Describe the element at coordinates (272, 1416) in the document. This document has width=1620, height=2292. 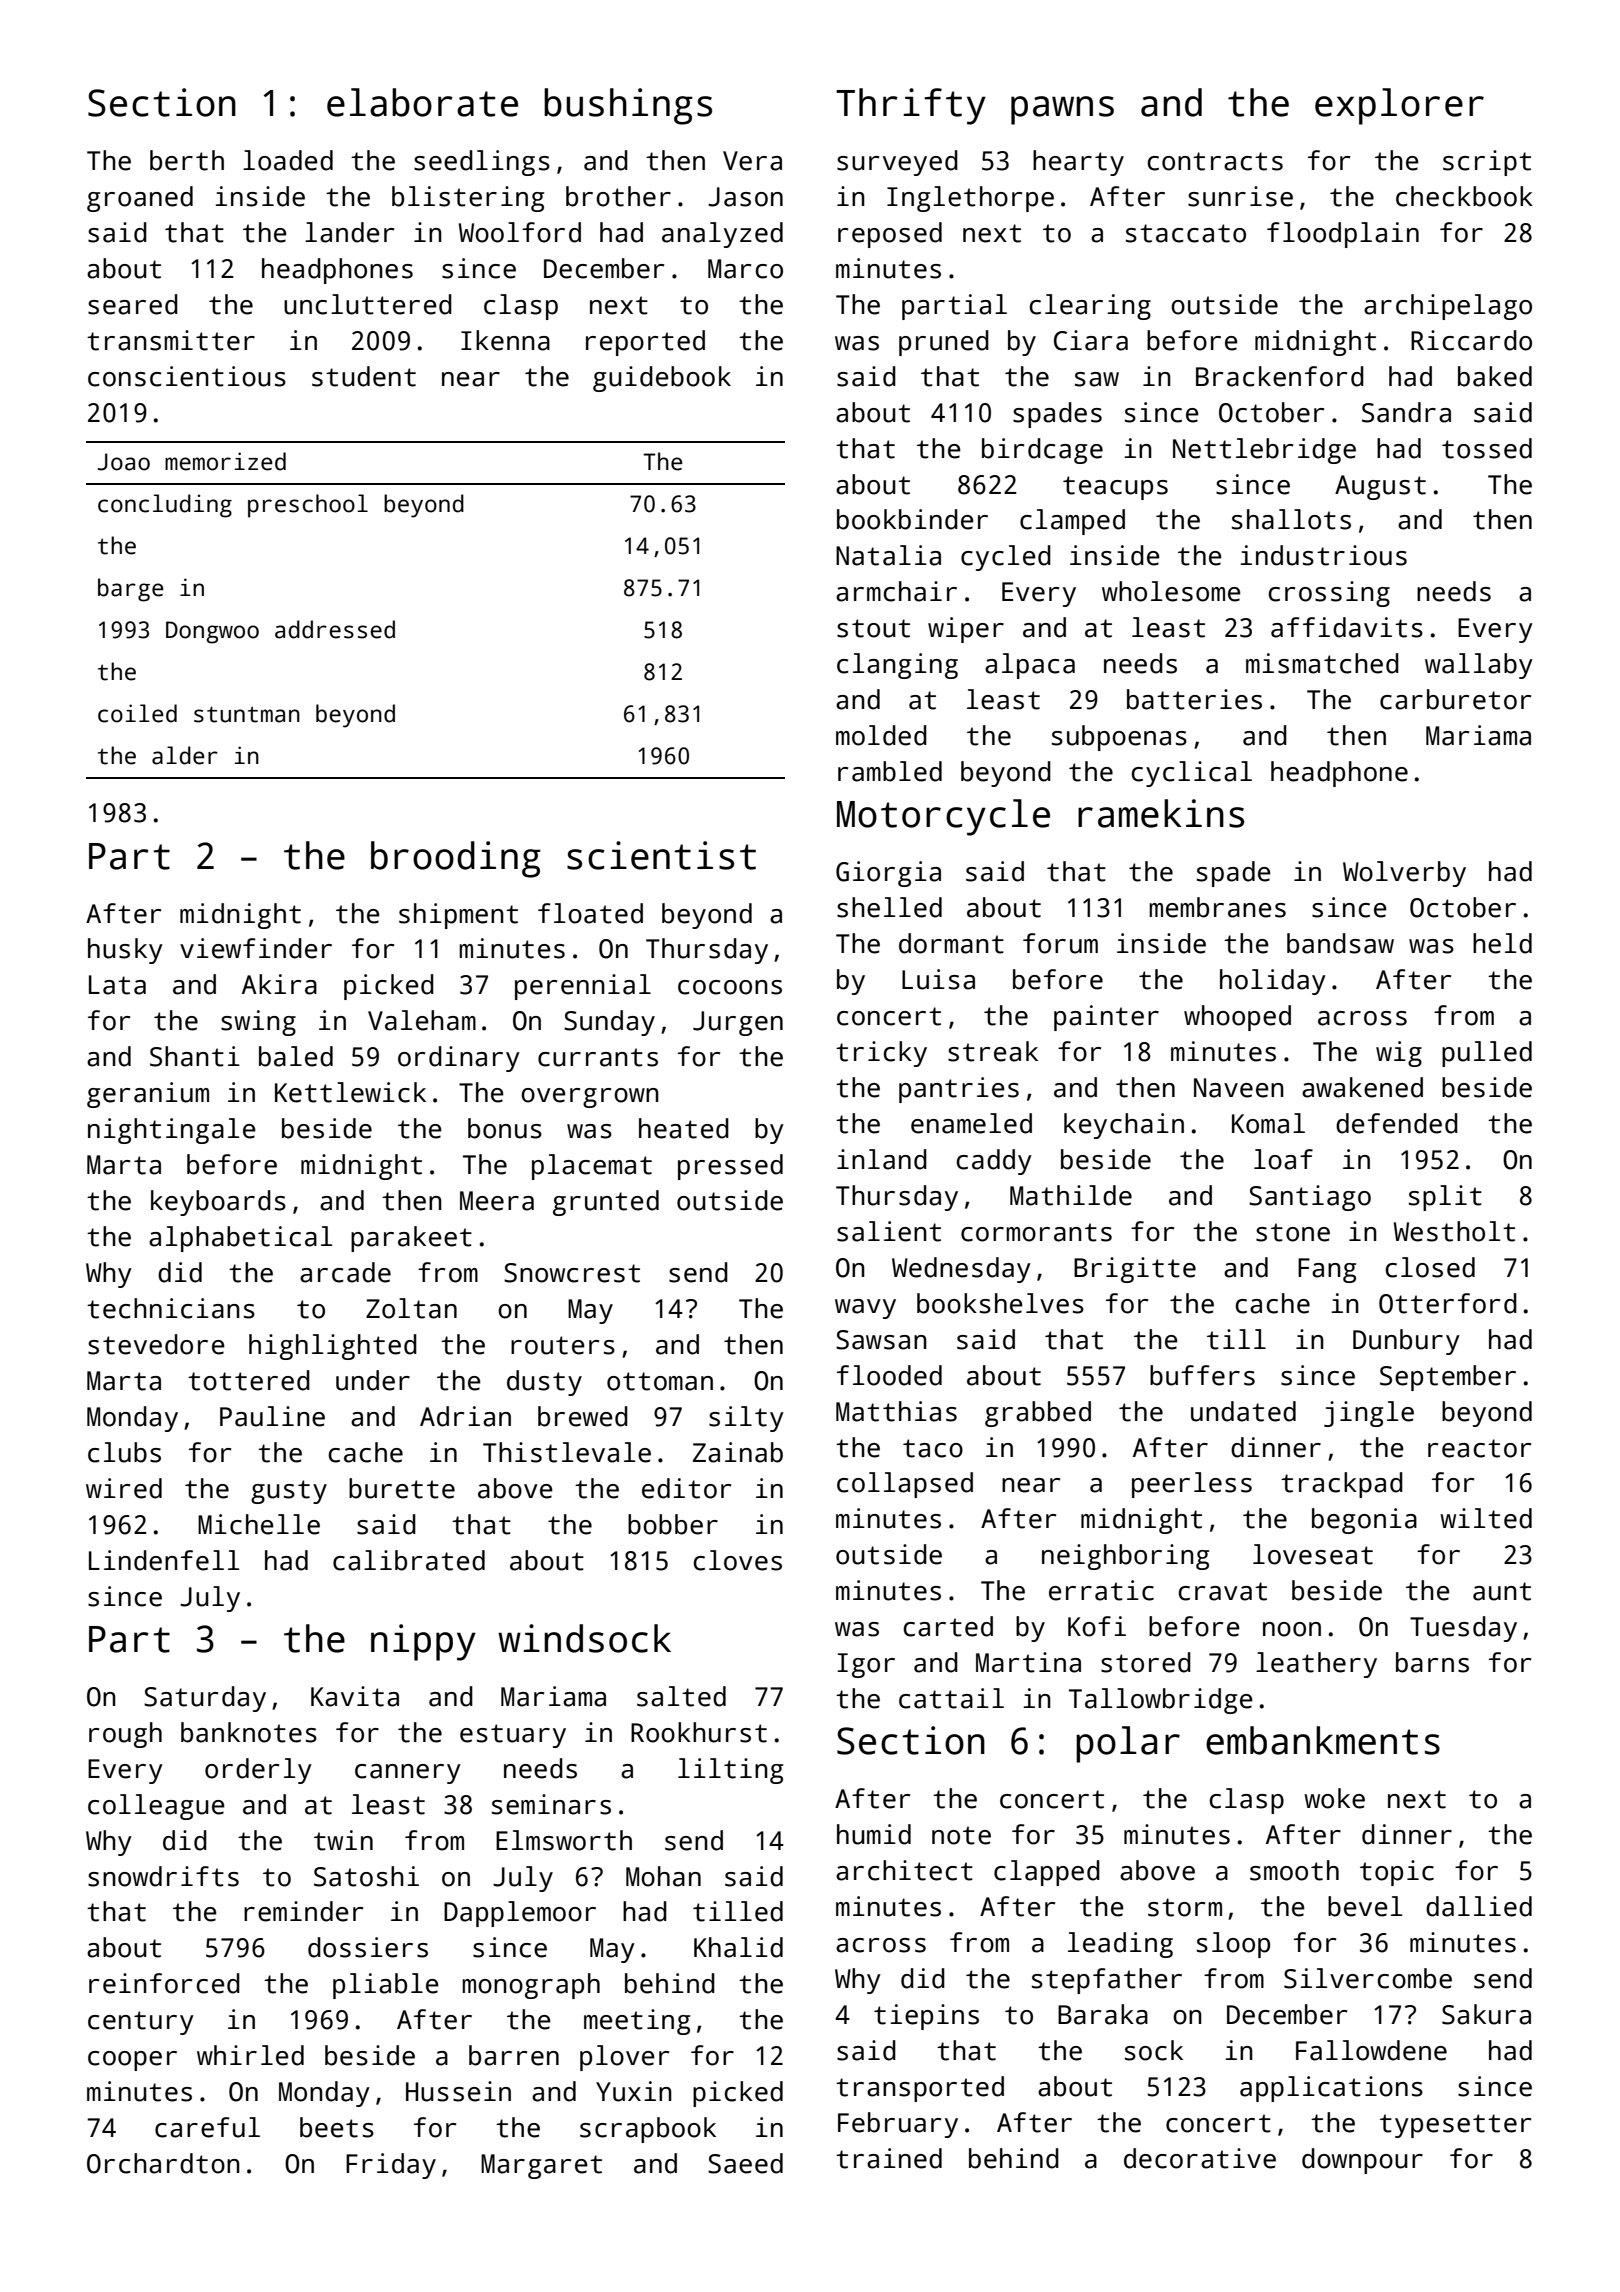
I see `Pauline` at that location.
